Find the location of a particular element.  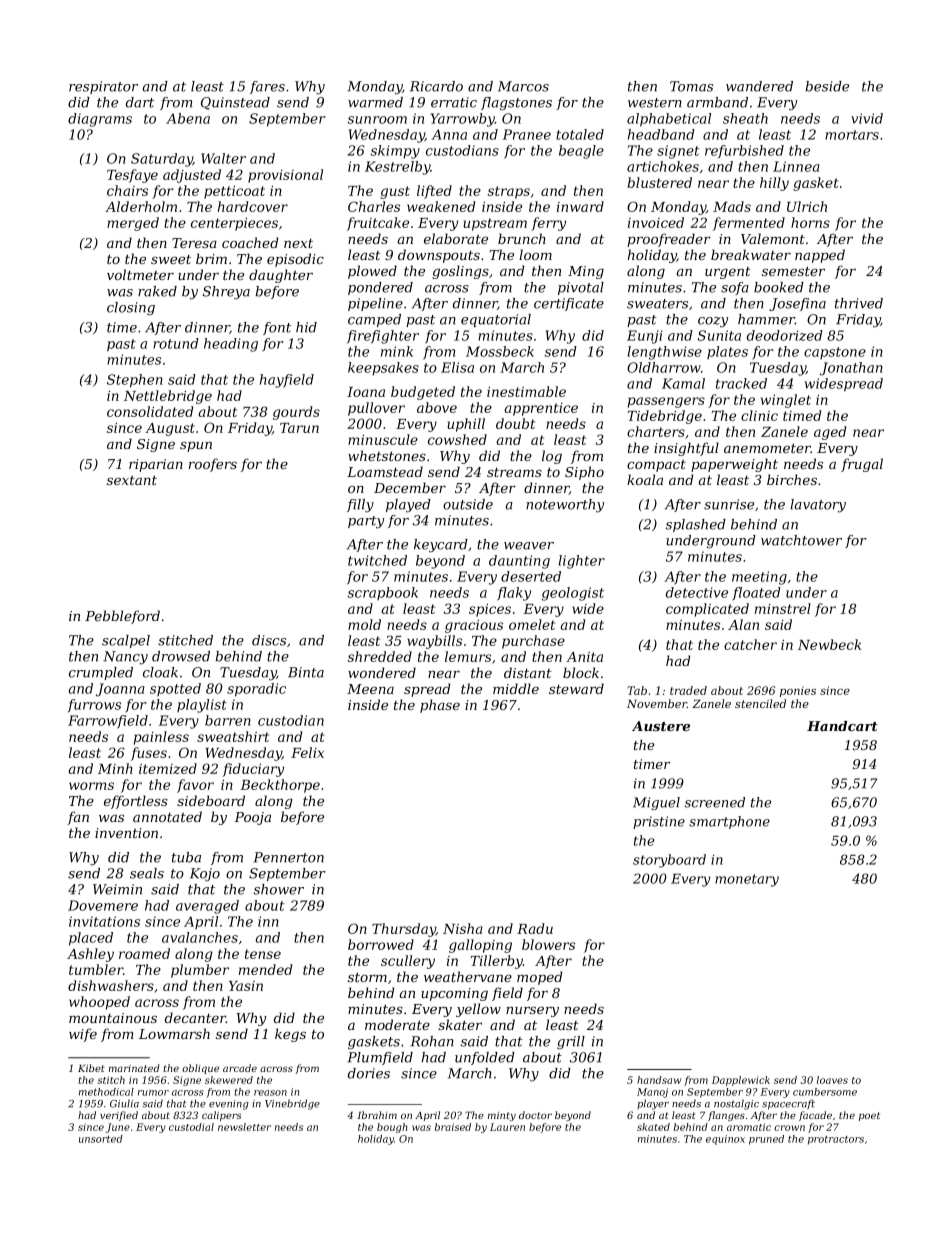

Marcos is located at coordinates (523, 86).
